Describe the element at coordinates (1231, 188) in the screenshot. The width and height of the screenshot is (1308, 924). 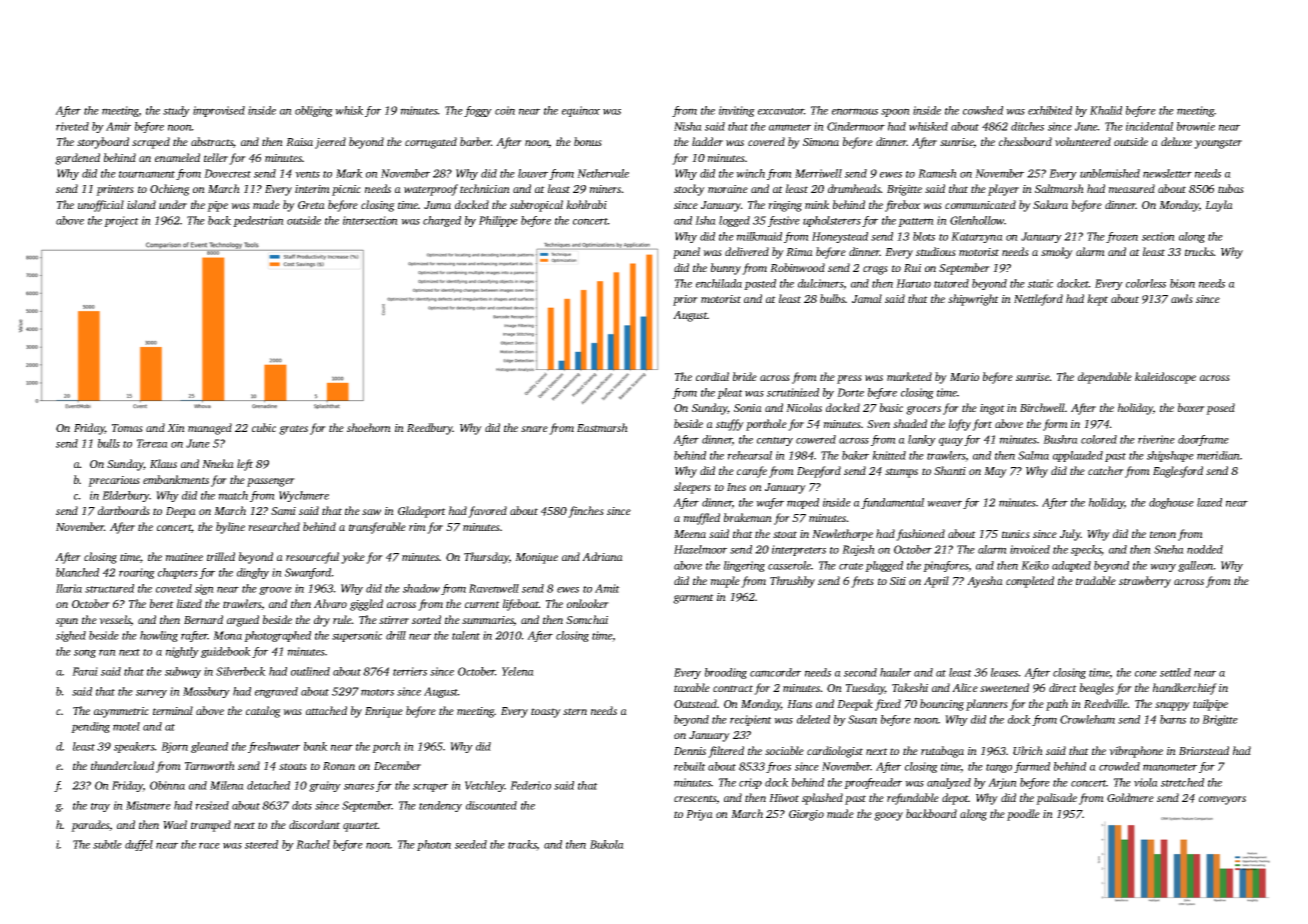
I see `tubas` at that location.
